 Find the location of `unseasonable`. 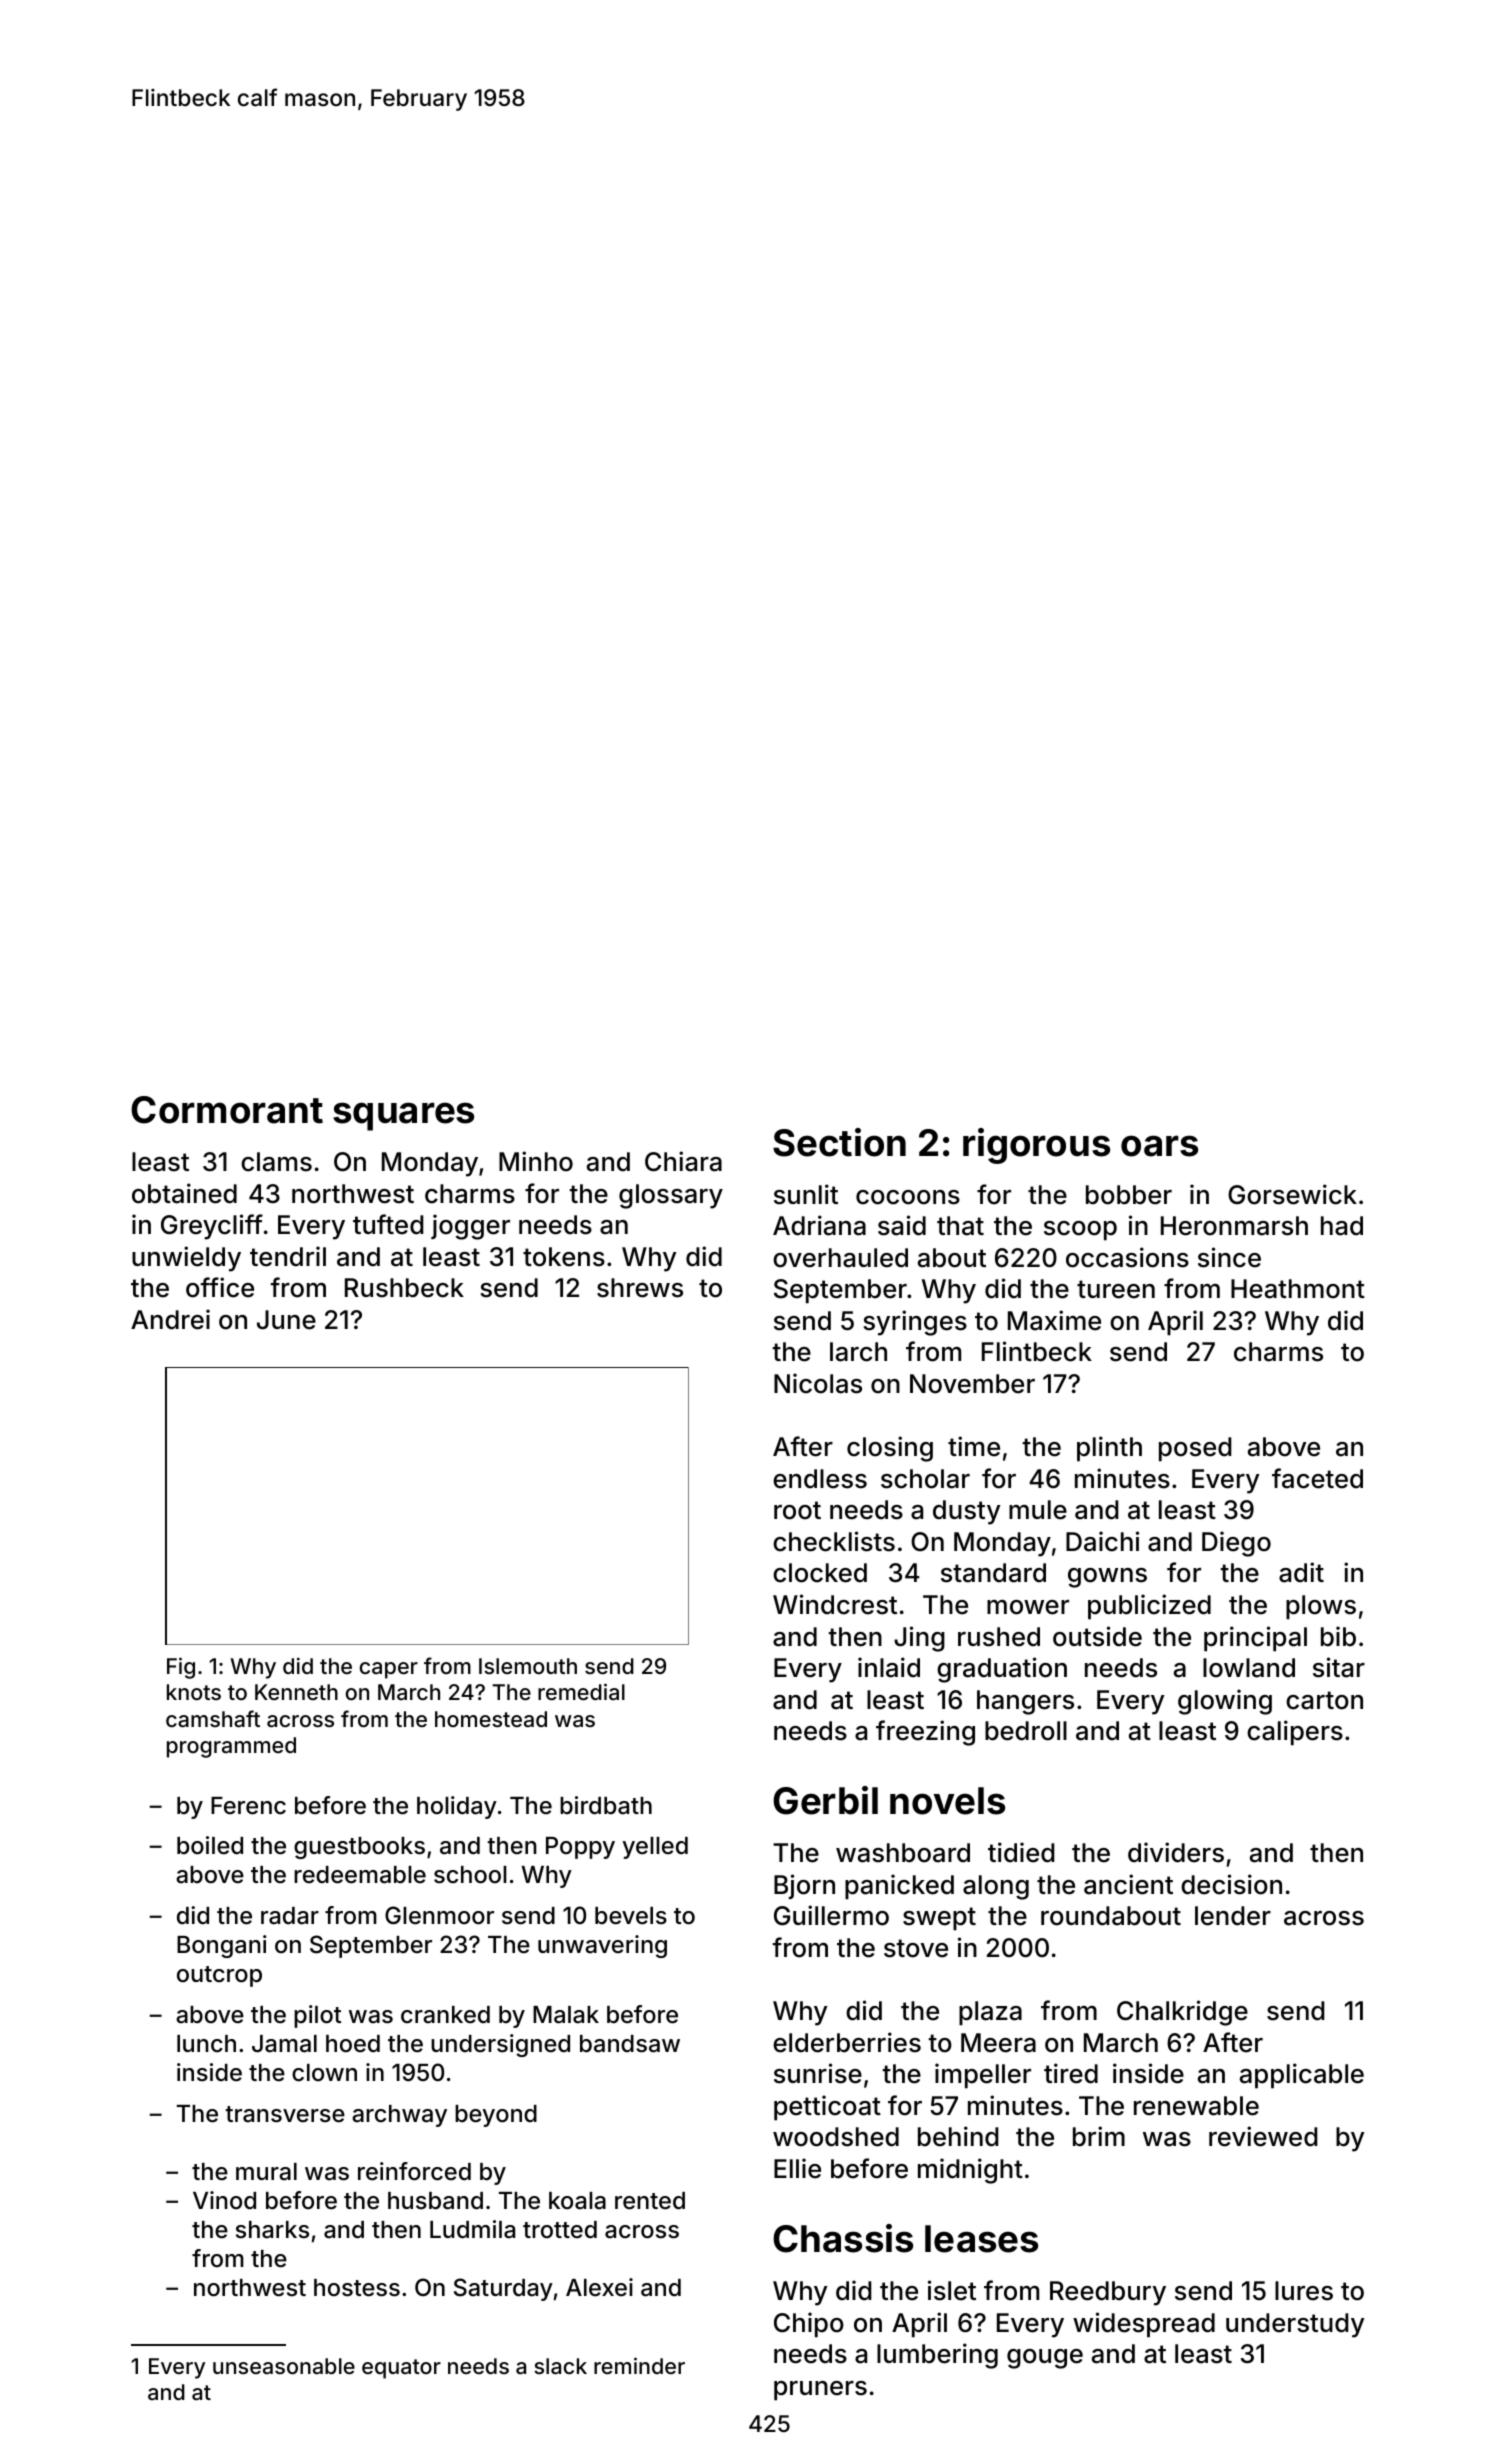

unseasonable is located at coordinates (284, 2366).
